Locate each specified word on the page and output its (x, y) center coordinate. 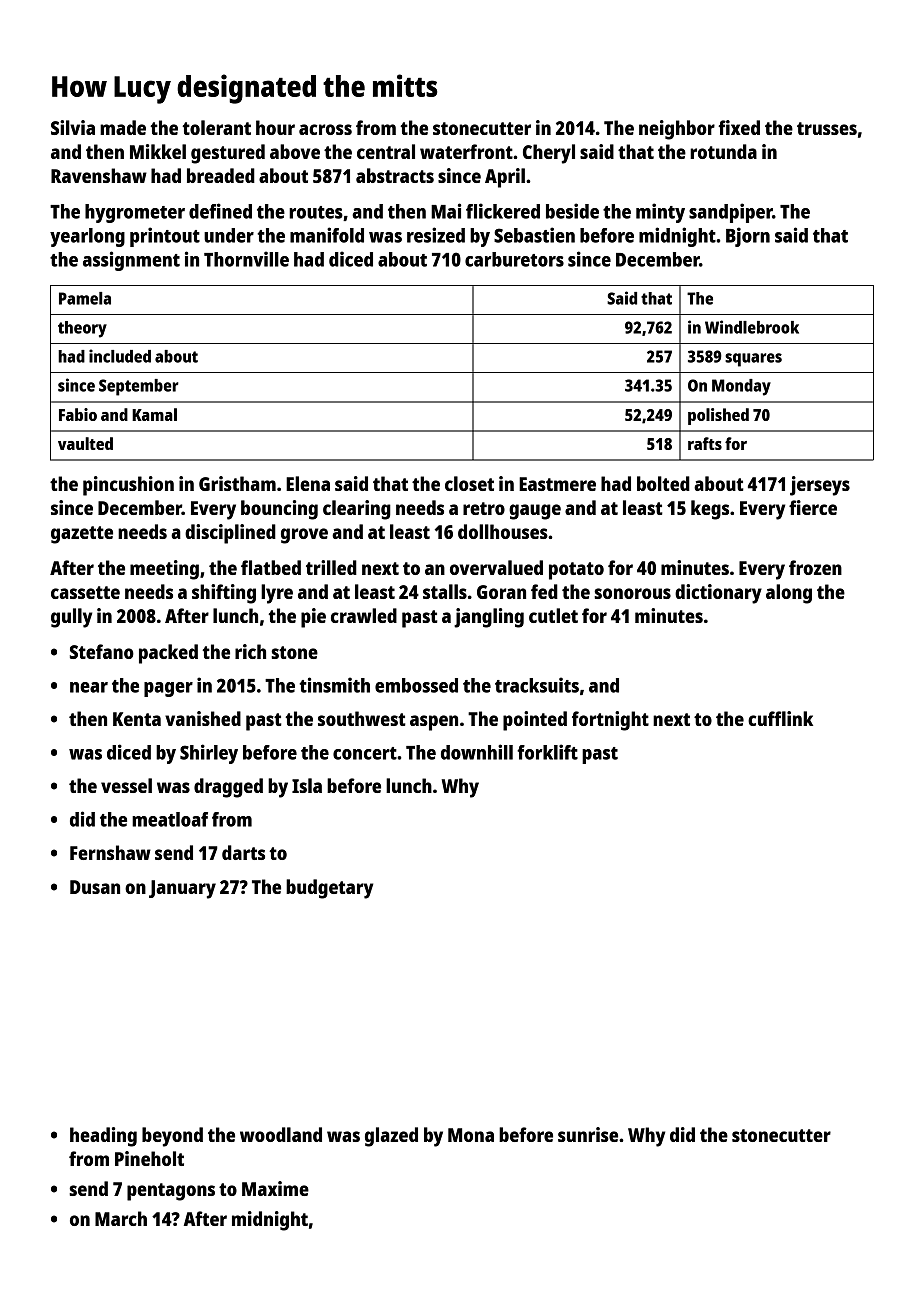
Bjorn (748, 237)
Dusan (95, 887)
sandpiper (730, 213)
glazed (391, 1137)
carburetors (514, 259)
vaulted (85, 443)
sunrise (588, 1134)
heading (103, 1137)
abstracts (395, 175)
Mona (471, 1135)
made (123, 127)
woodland (281, 1134)
